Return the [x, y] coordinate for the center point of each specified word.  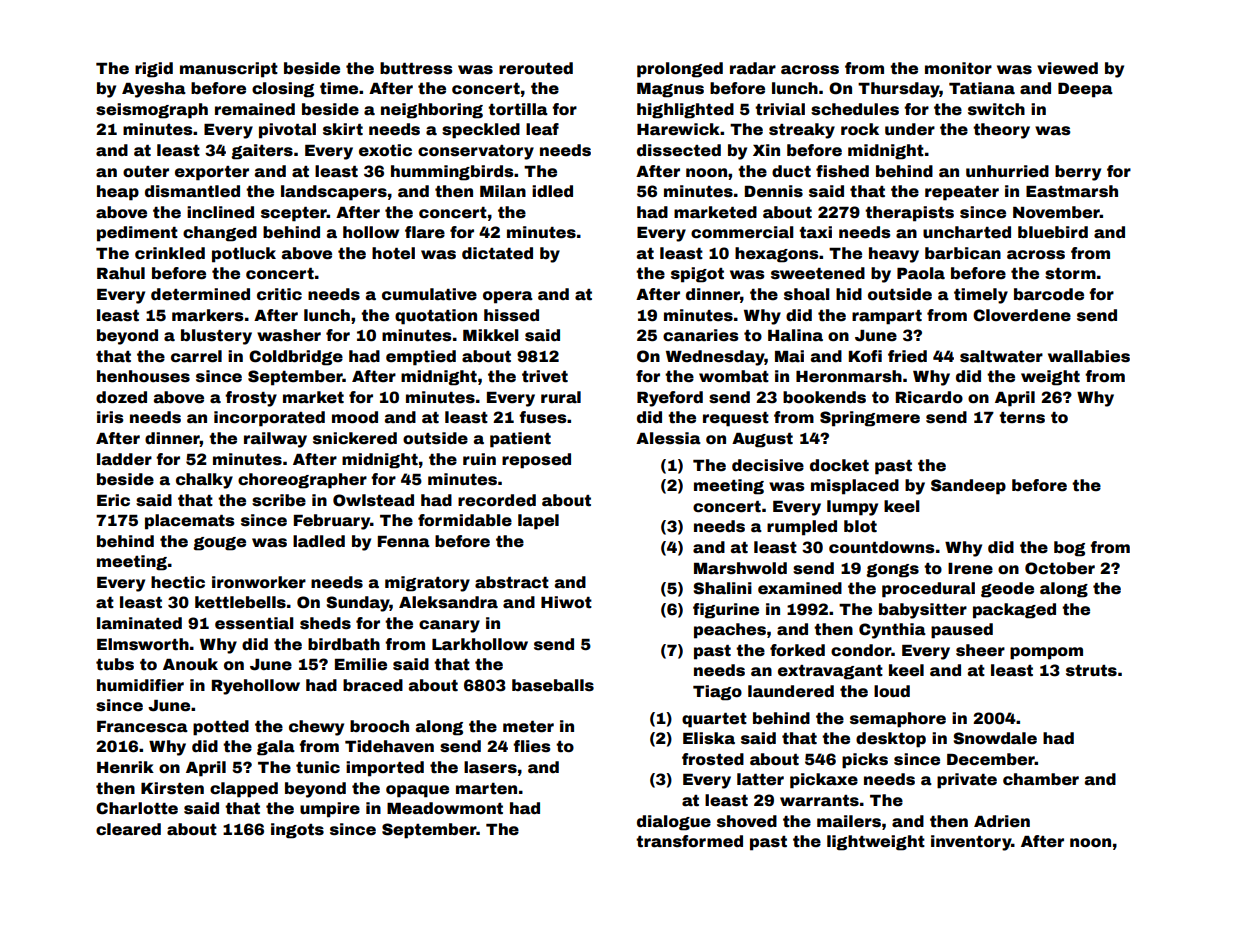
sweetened [818, 273]
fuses [543, 417]
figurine [726, 611]
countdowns [882, 547]
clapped [244, 790]
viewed [1067, 68]
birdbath [344, 644]
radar [753, 68]
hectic [178, 582]
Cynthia [892, 631]
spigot [697, 275]
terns [1022, 418]
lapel [538, 522]
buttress [416, 68]
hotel [393, 253]
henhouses [143, 376]
